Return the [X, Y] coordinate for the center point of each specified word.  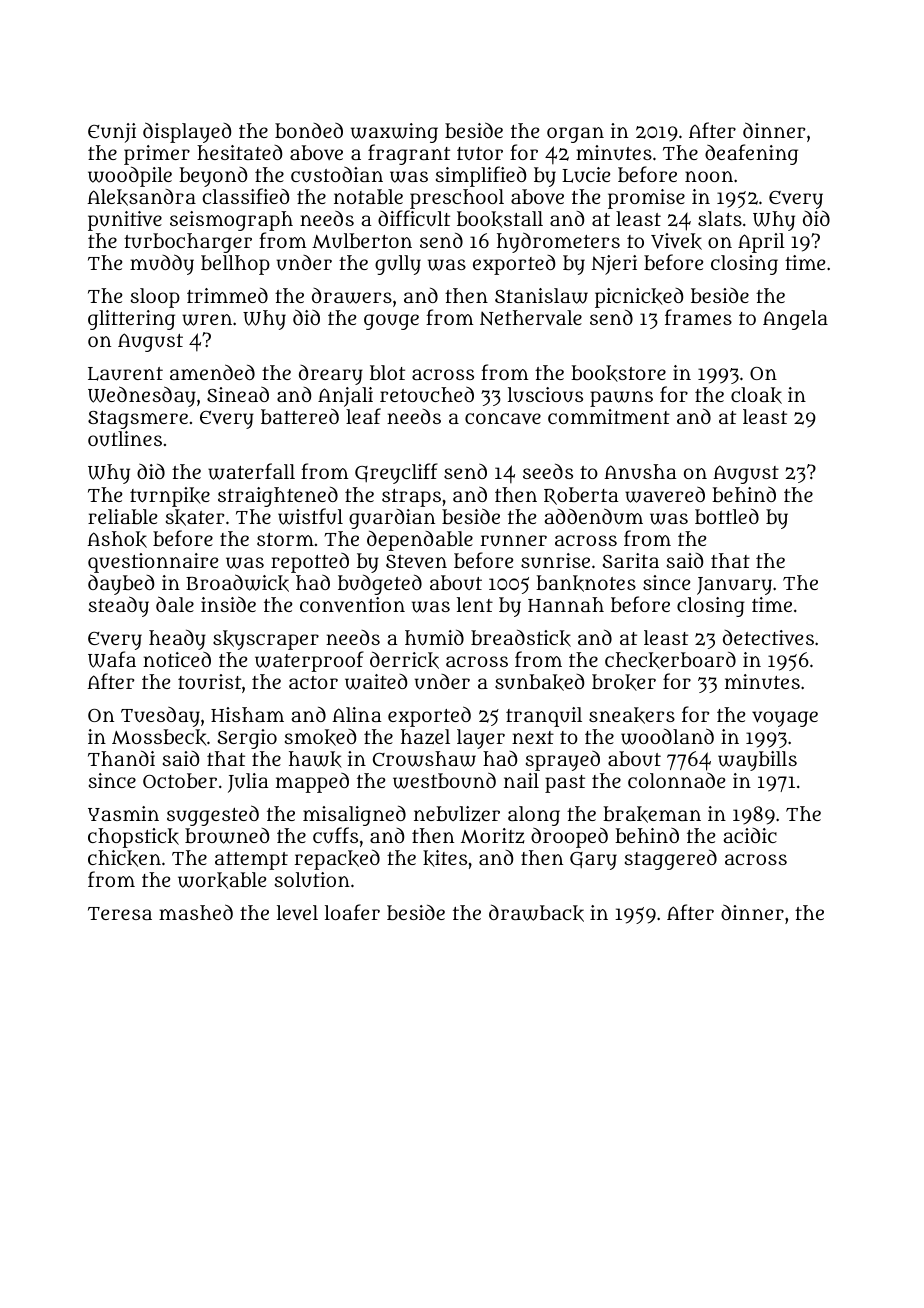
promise [646, 199]
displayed [187, 132]
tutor [480, 153]
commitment [609, 416]
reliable [122, 516]
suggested [213, 815]
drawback [536, 913]
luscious [545, 395]
